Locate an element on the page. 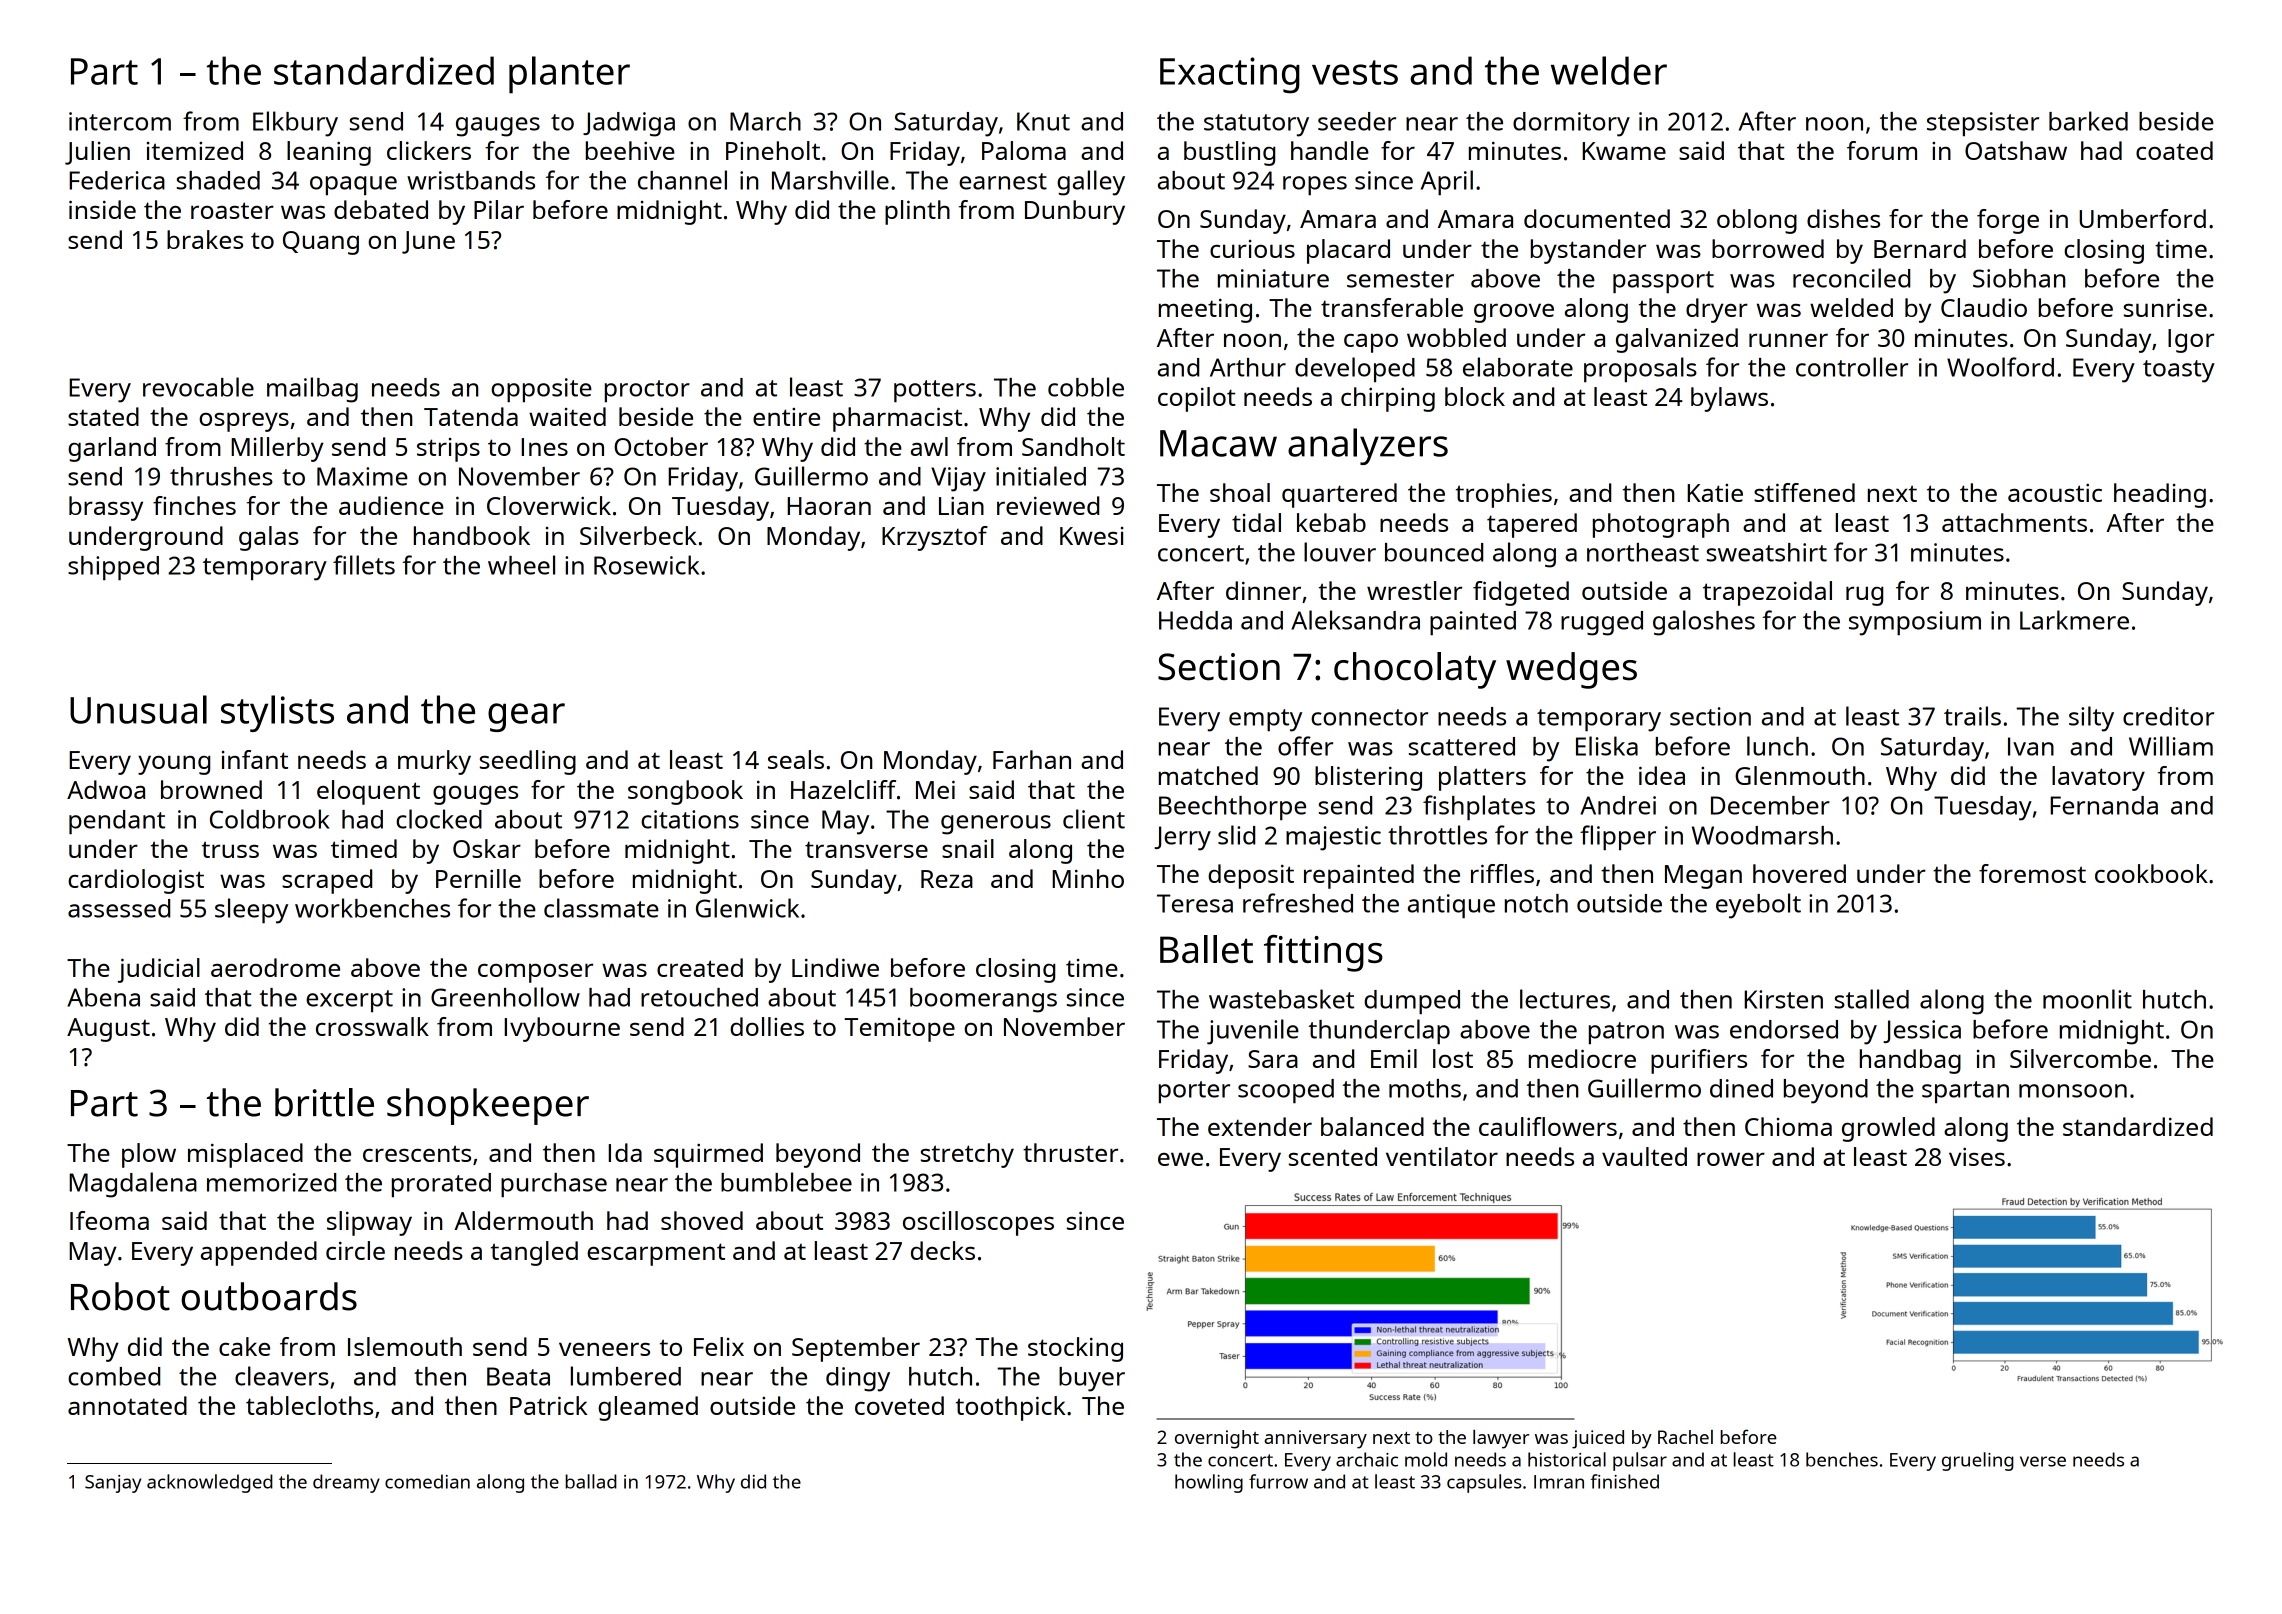 This page has width=2282, height=1614. Claudio is located at coordinates (1984, 307).
